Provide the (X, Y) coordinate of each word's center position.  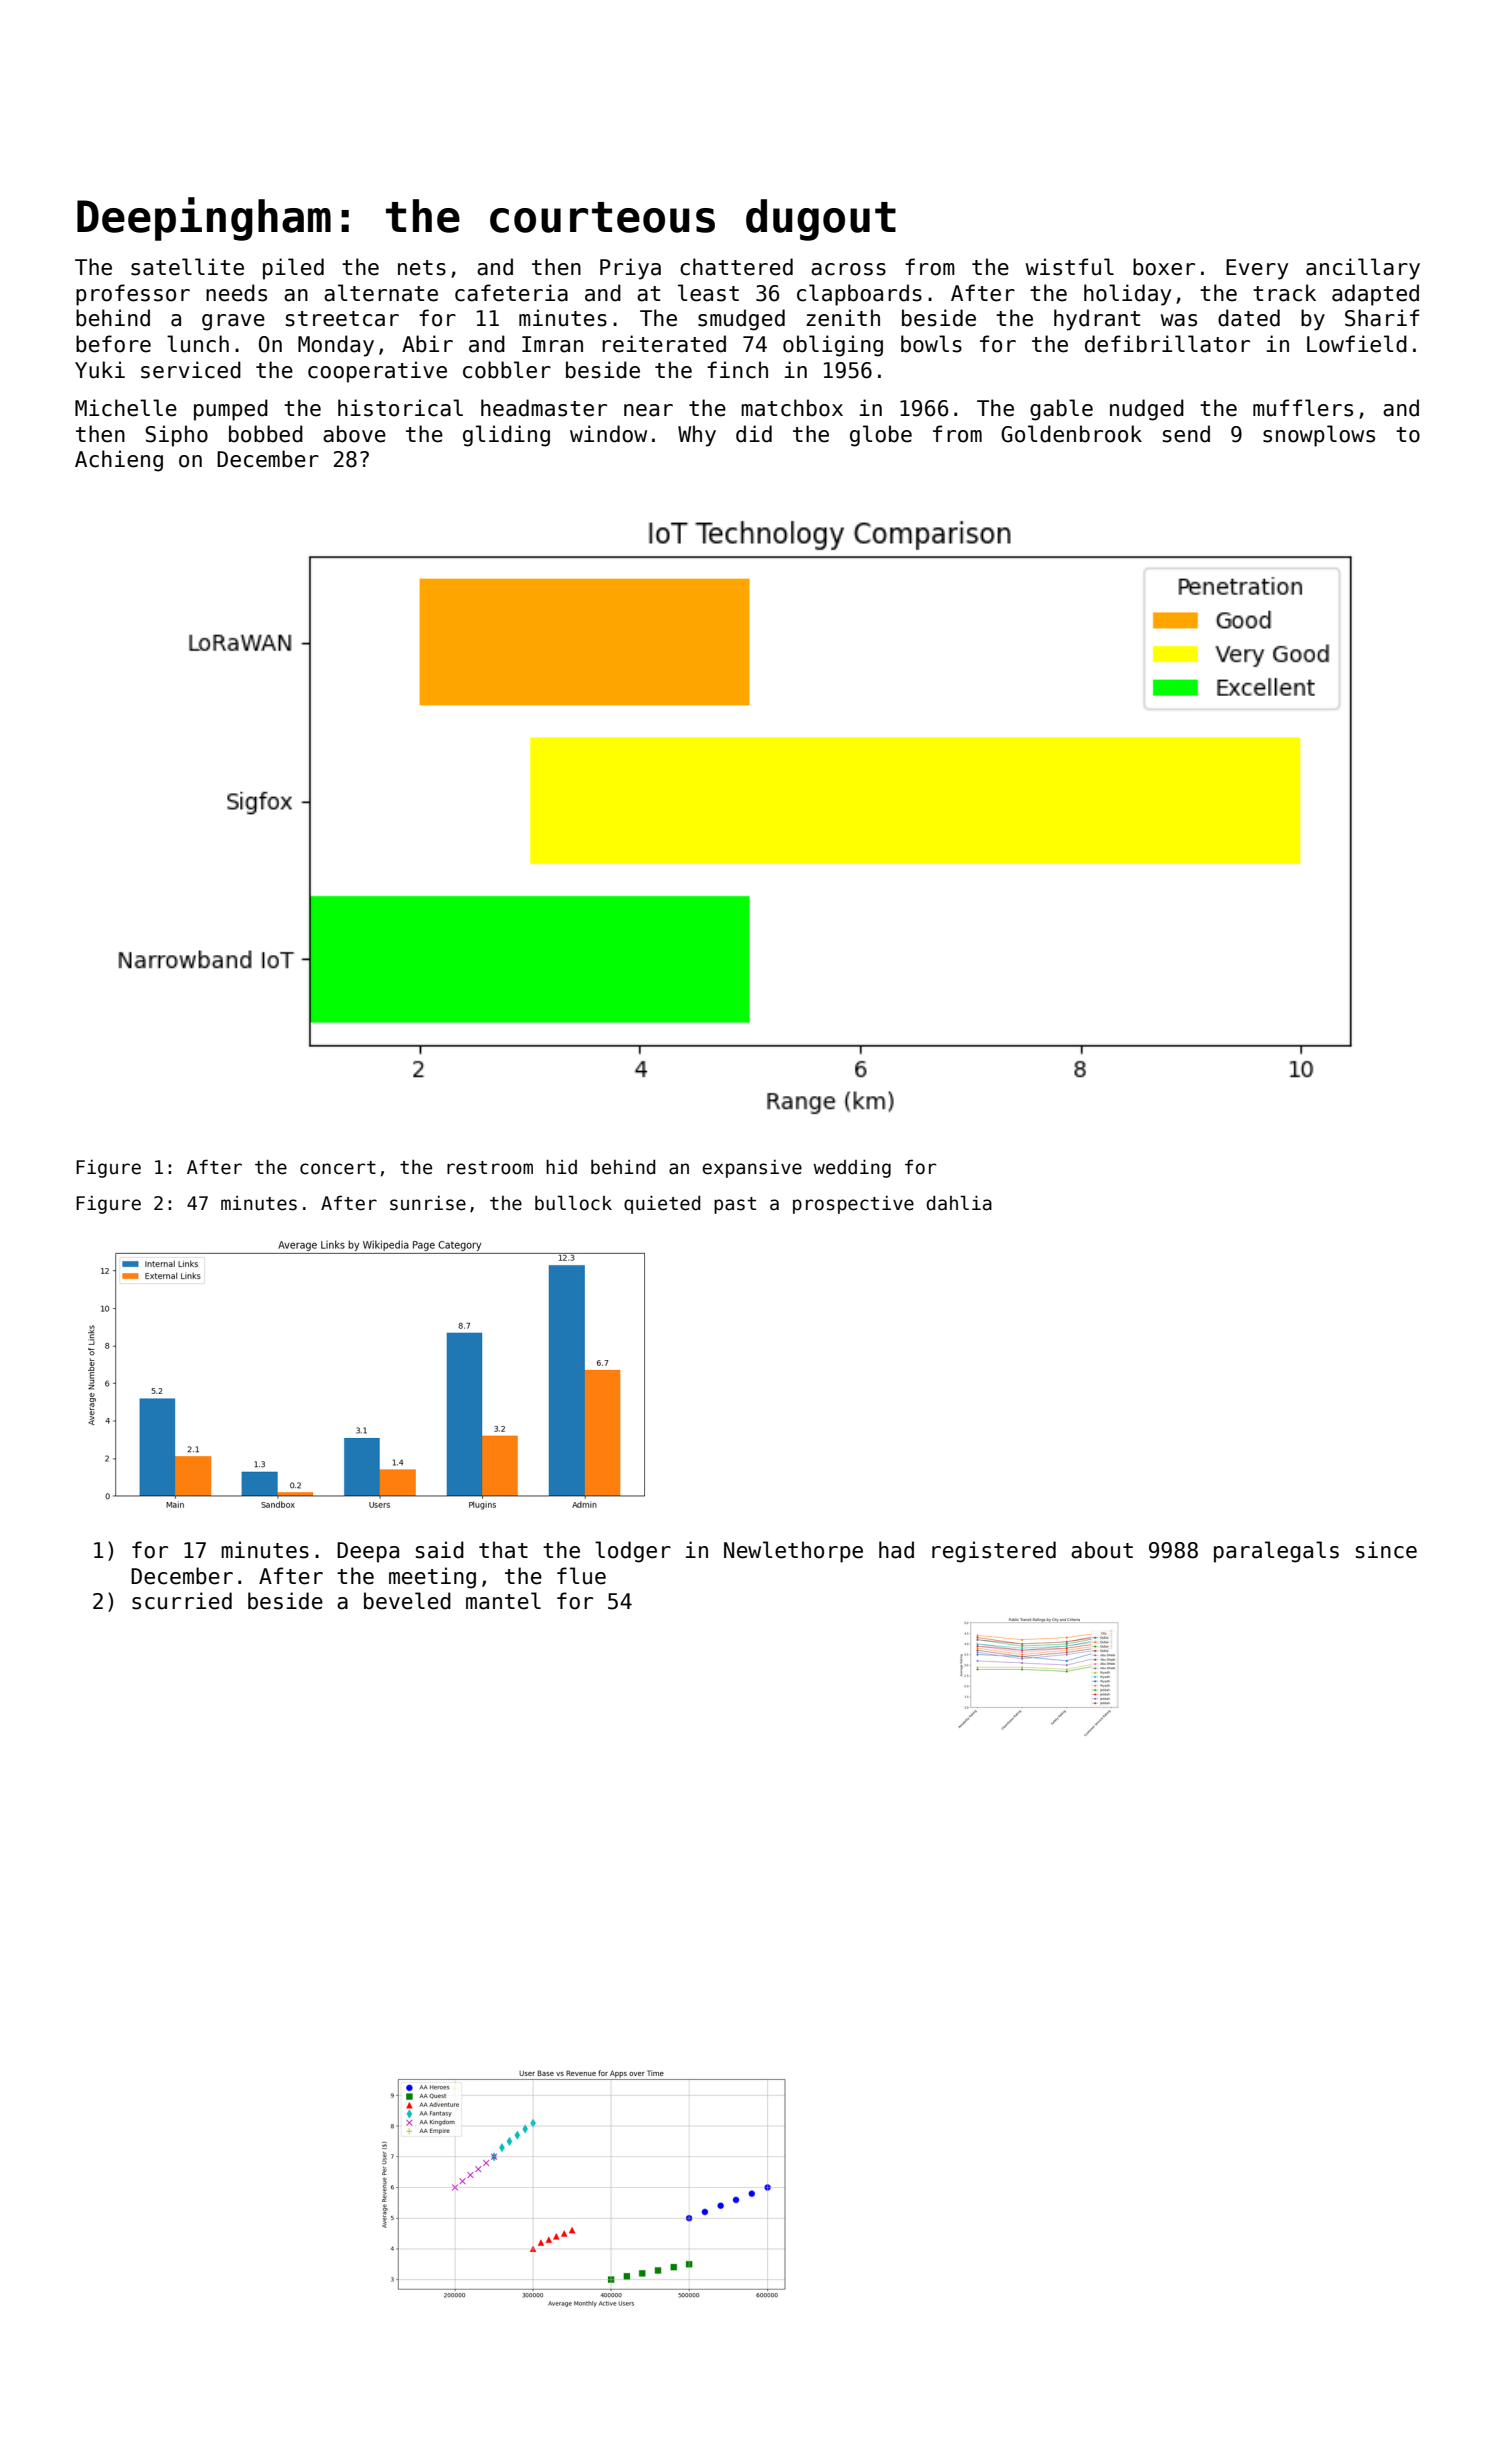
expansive (752, 1169)
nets (422, 268)
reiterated (664, 344)
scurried (182, 1601)
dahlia (959, 1203)
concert (338, 1168)
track (1284, 293)
